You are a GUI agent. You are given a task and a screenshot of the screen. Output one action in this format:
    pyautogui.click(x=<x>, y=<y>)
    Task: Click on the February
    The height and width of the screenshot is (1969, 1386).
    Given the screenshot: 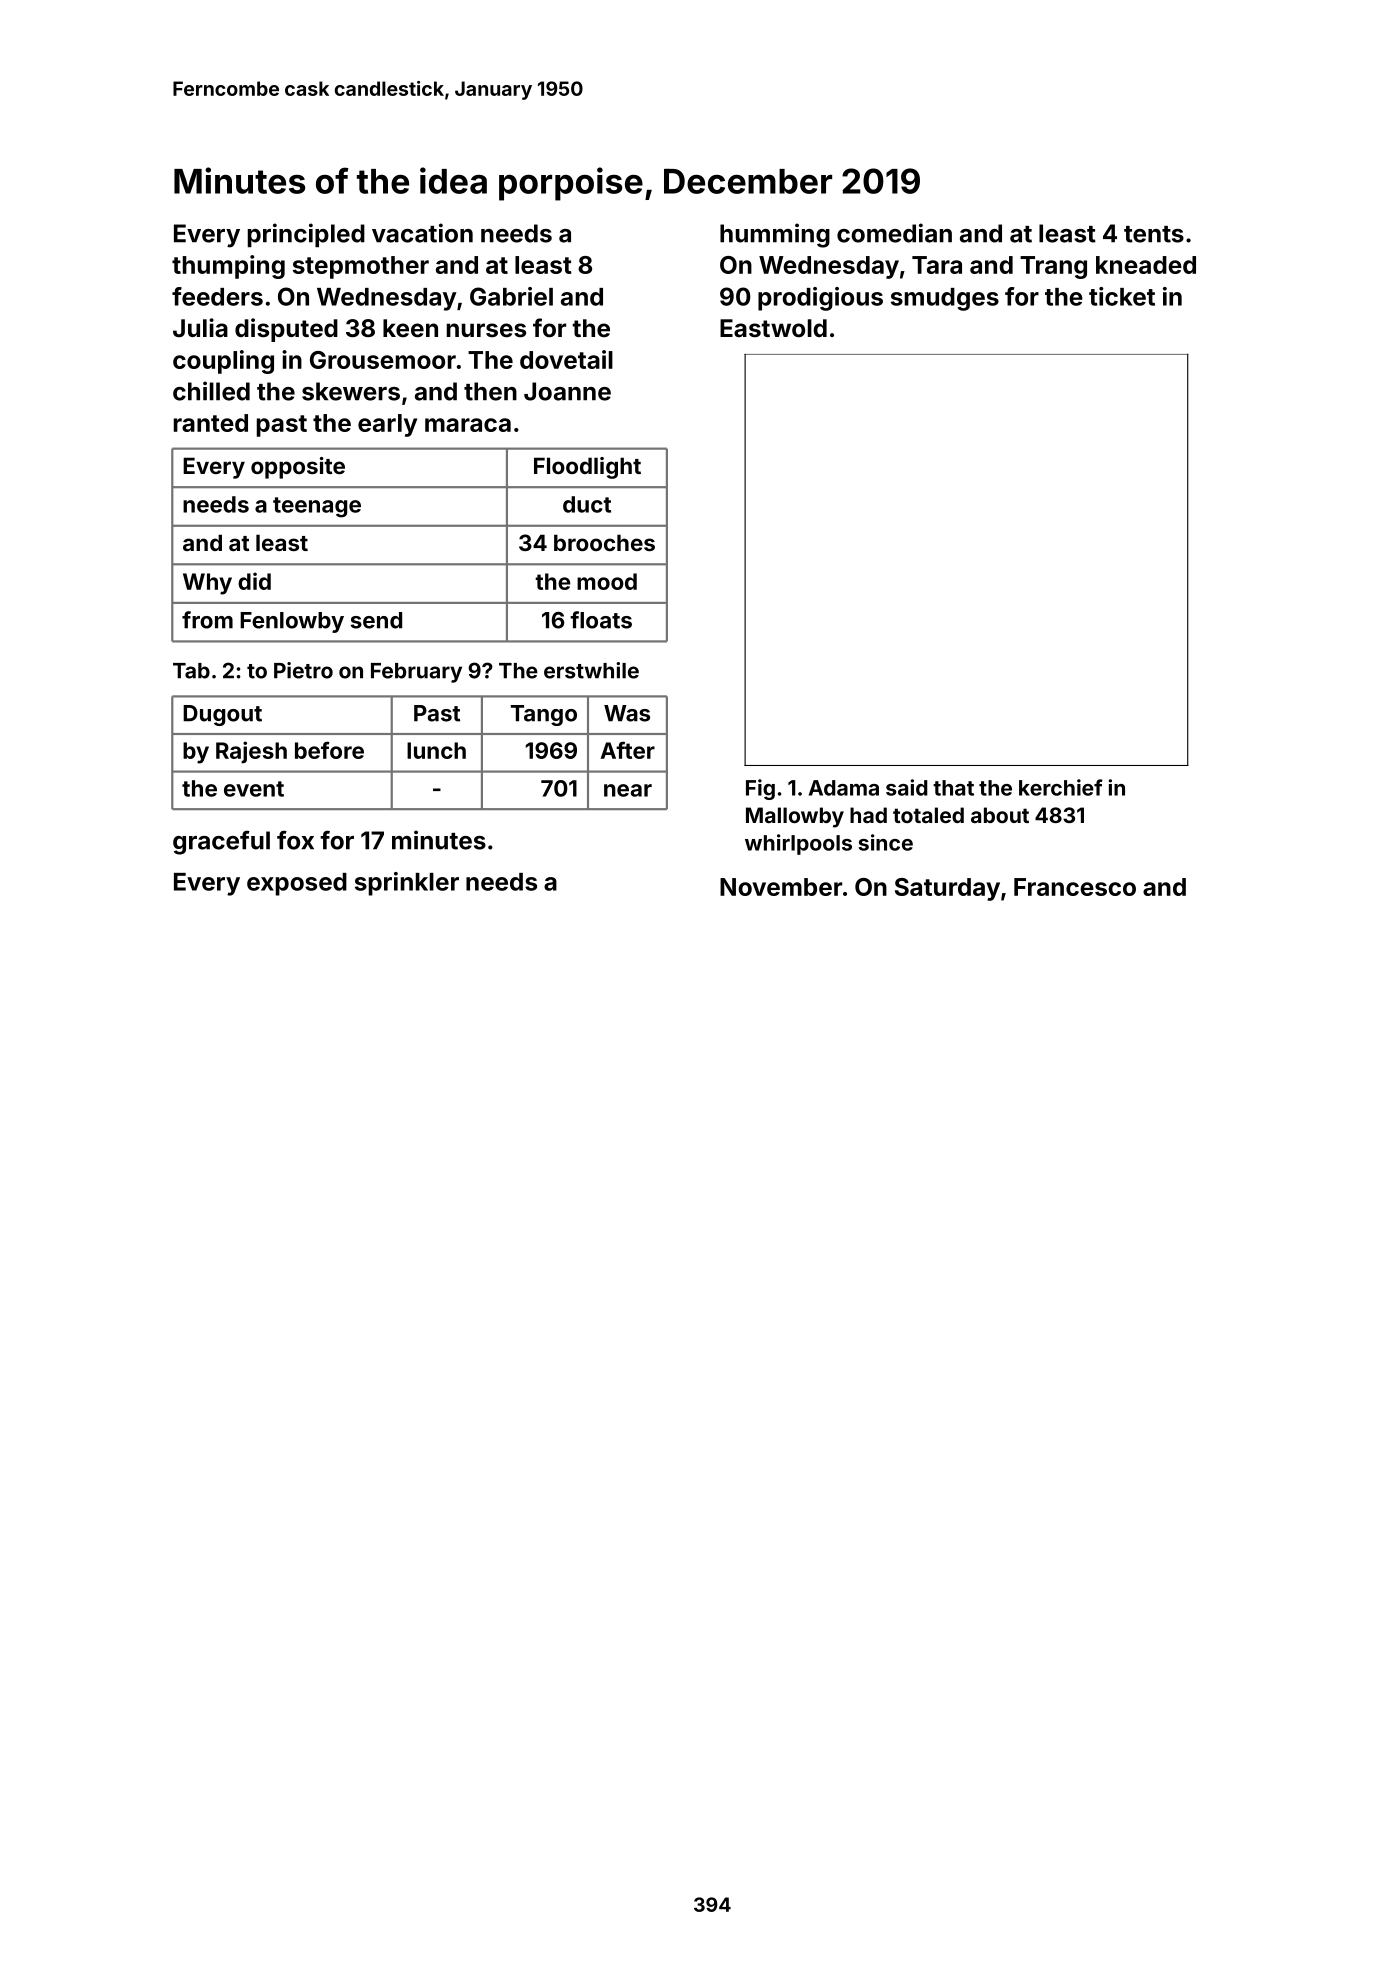 What is the action you would take?
    pyautogui.click(x=416, y=673)
